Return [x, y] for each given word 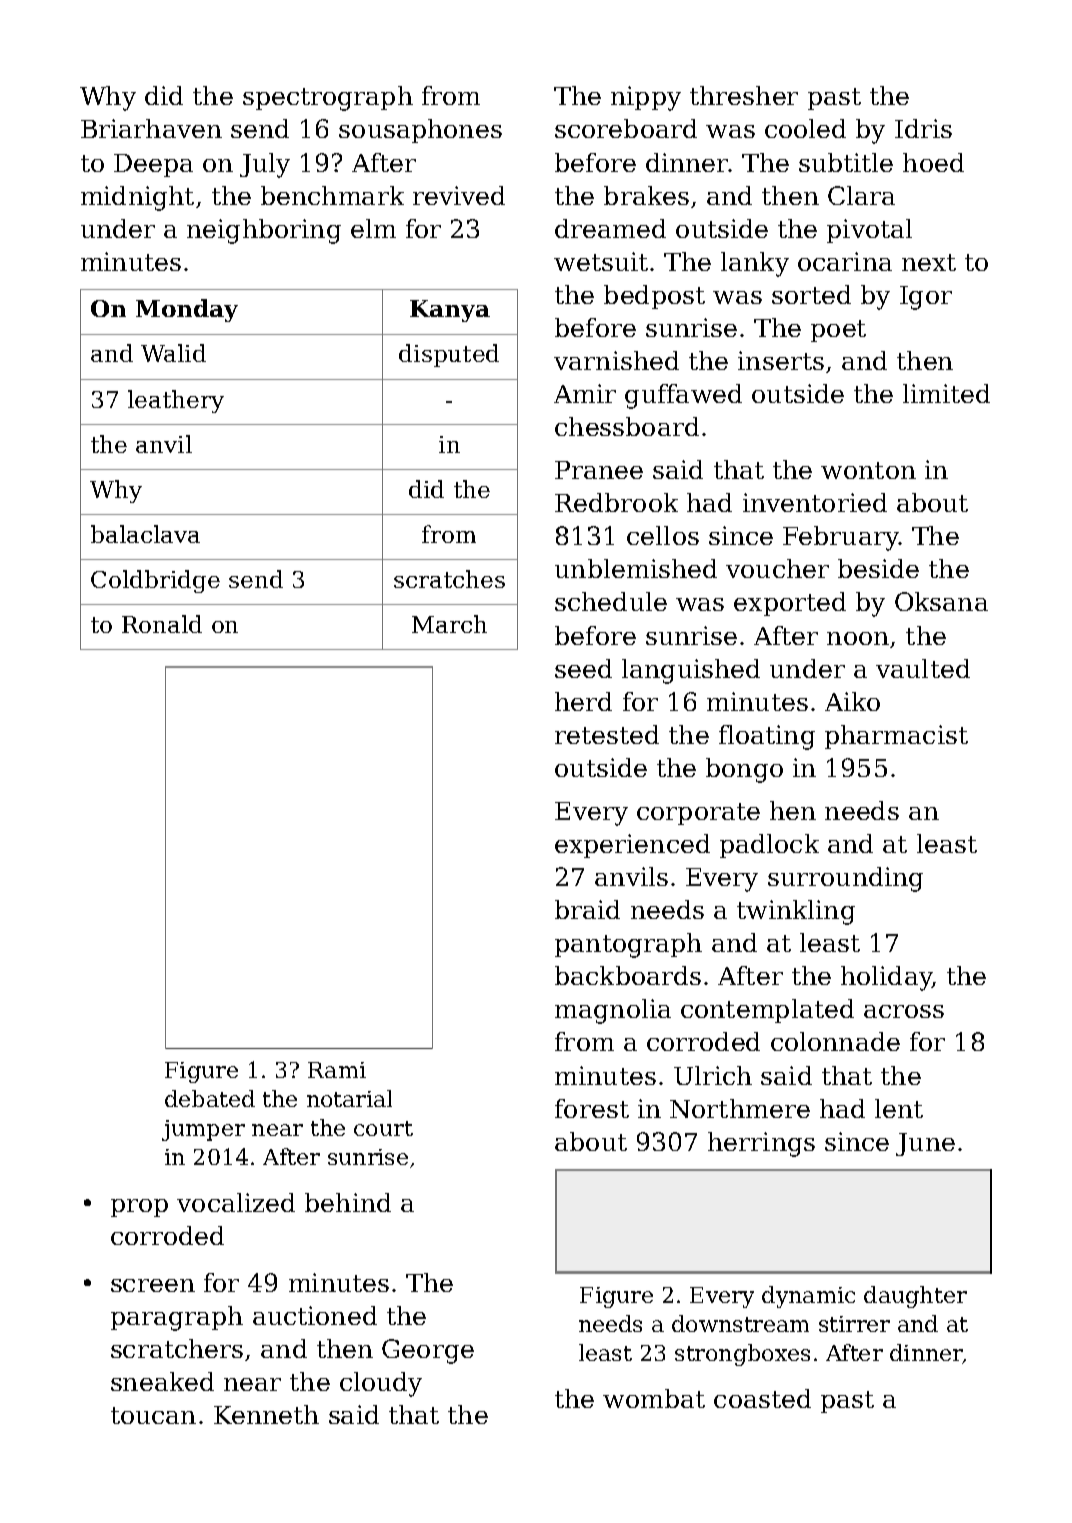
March [449, 624]
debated [210, 1098]
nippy [646, 98]
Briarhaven [151, 128]
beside [878, 568]
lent [899, 1108]
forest [592, 1108]
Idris [923, 128]
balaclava [145, 534]
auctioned [315, 1315]
